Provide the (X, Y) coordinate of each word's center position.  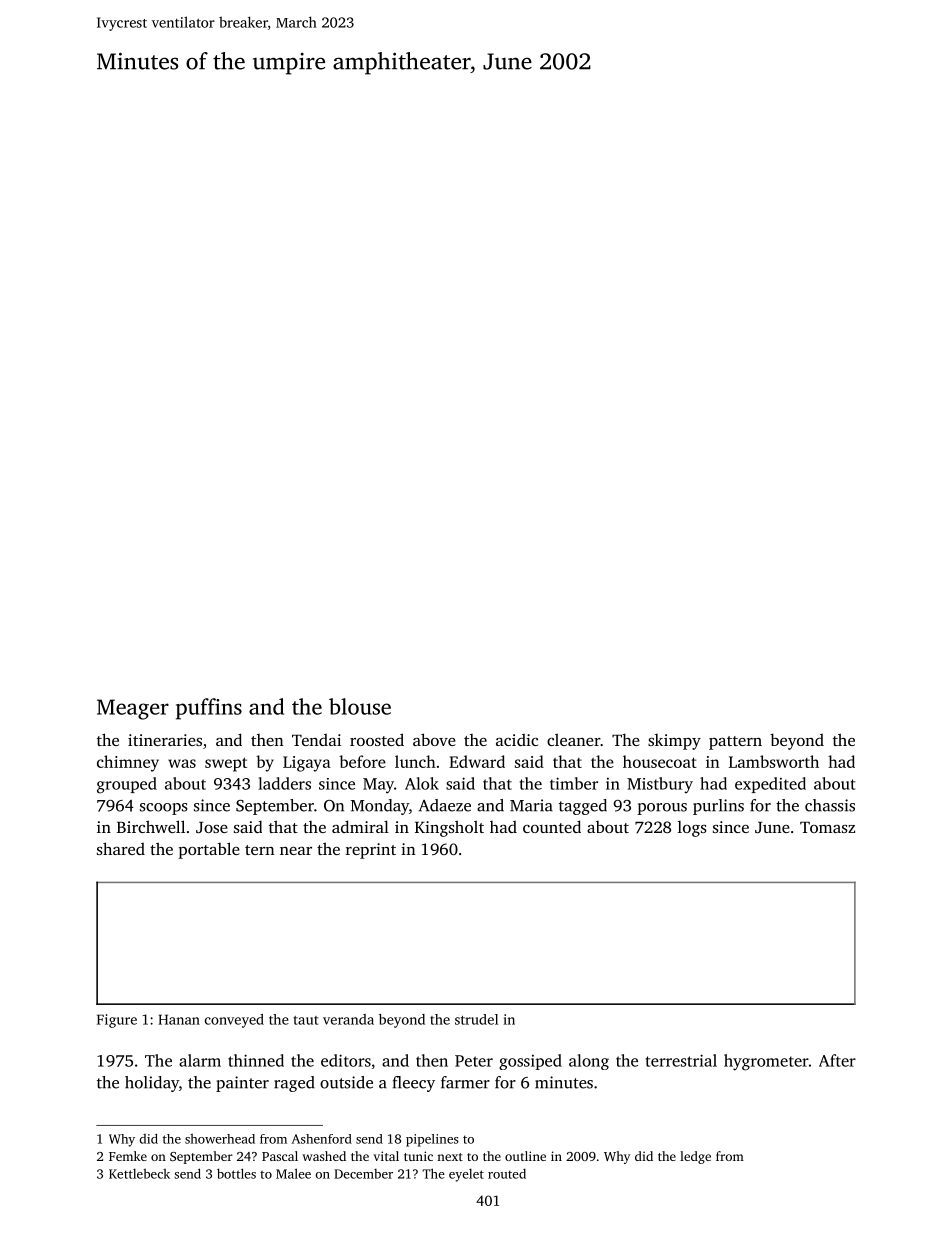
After (837, 1060)
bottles (236, 1173)
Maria (531, 805)
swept (226, 764)
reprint (371, 851)
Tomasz (827, 827)
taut (306, 1020)
